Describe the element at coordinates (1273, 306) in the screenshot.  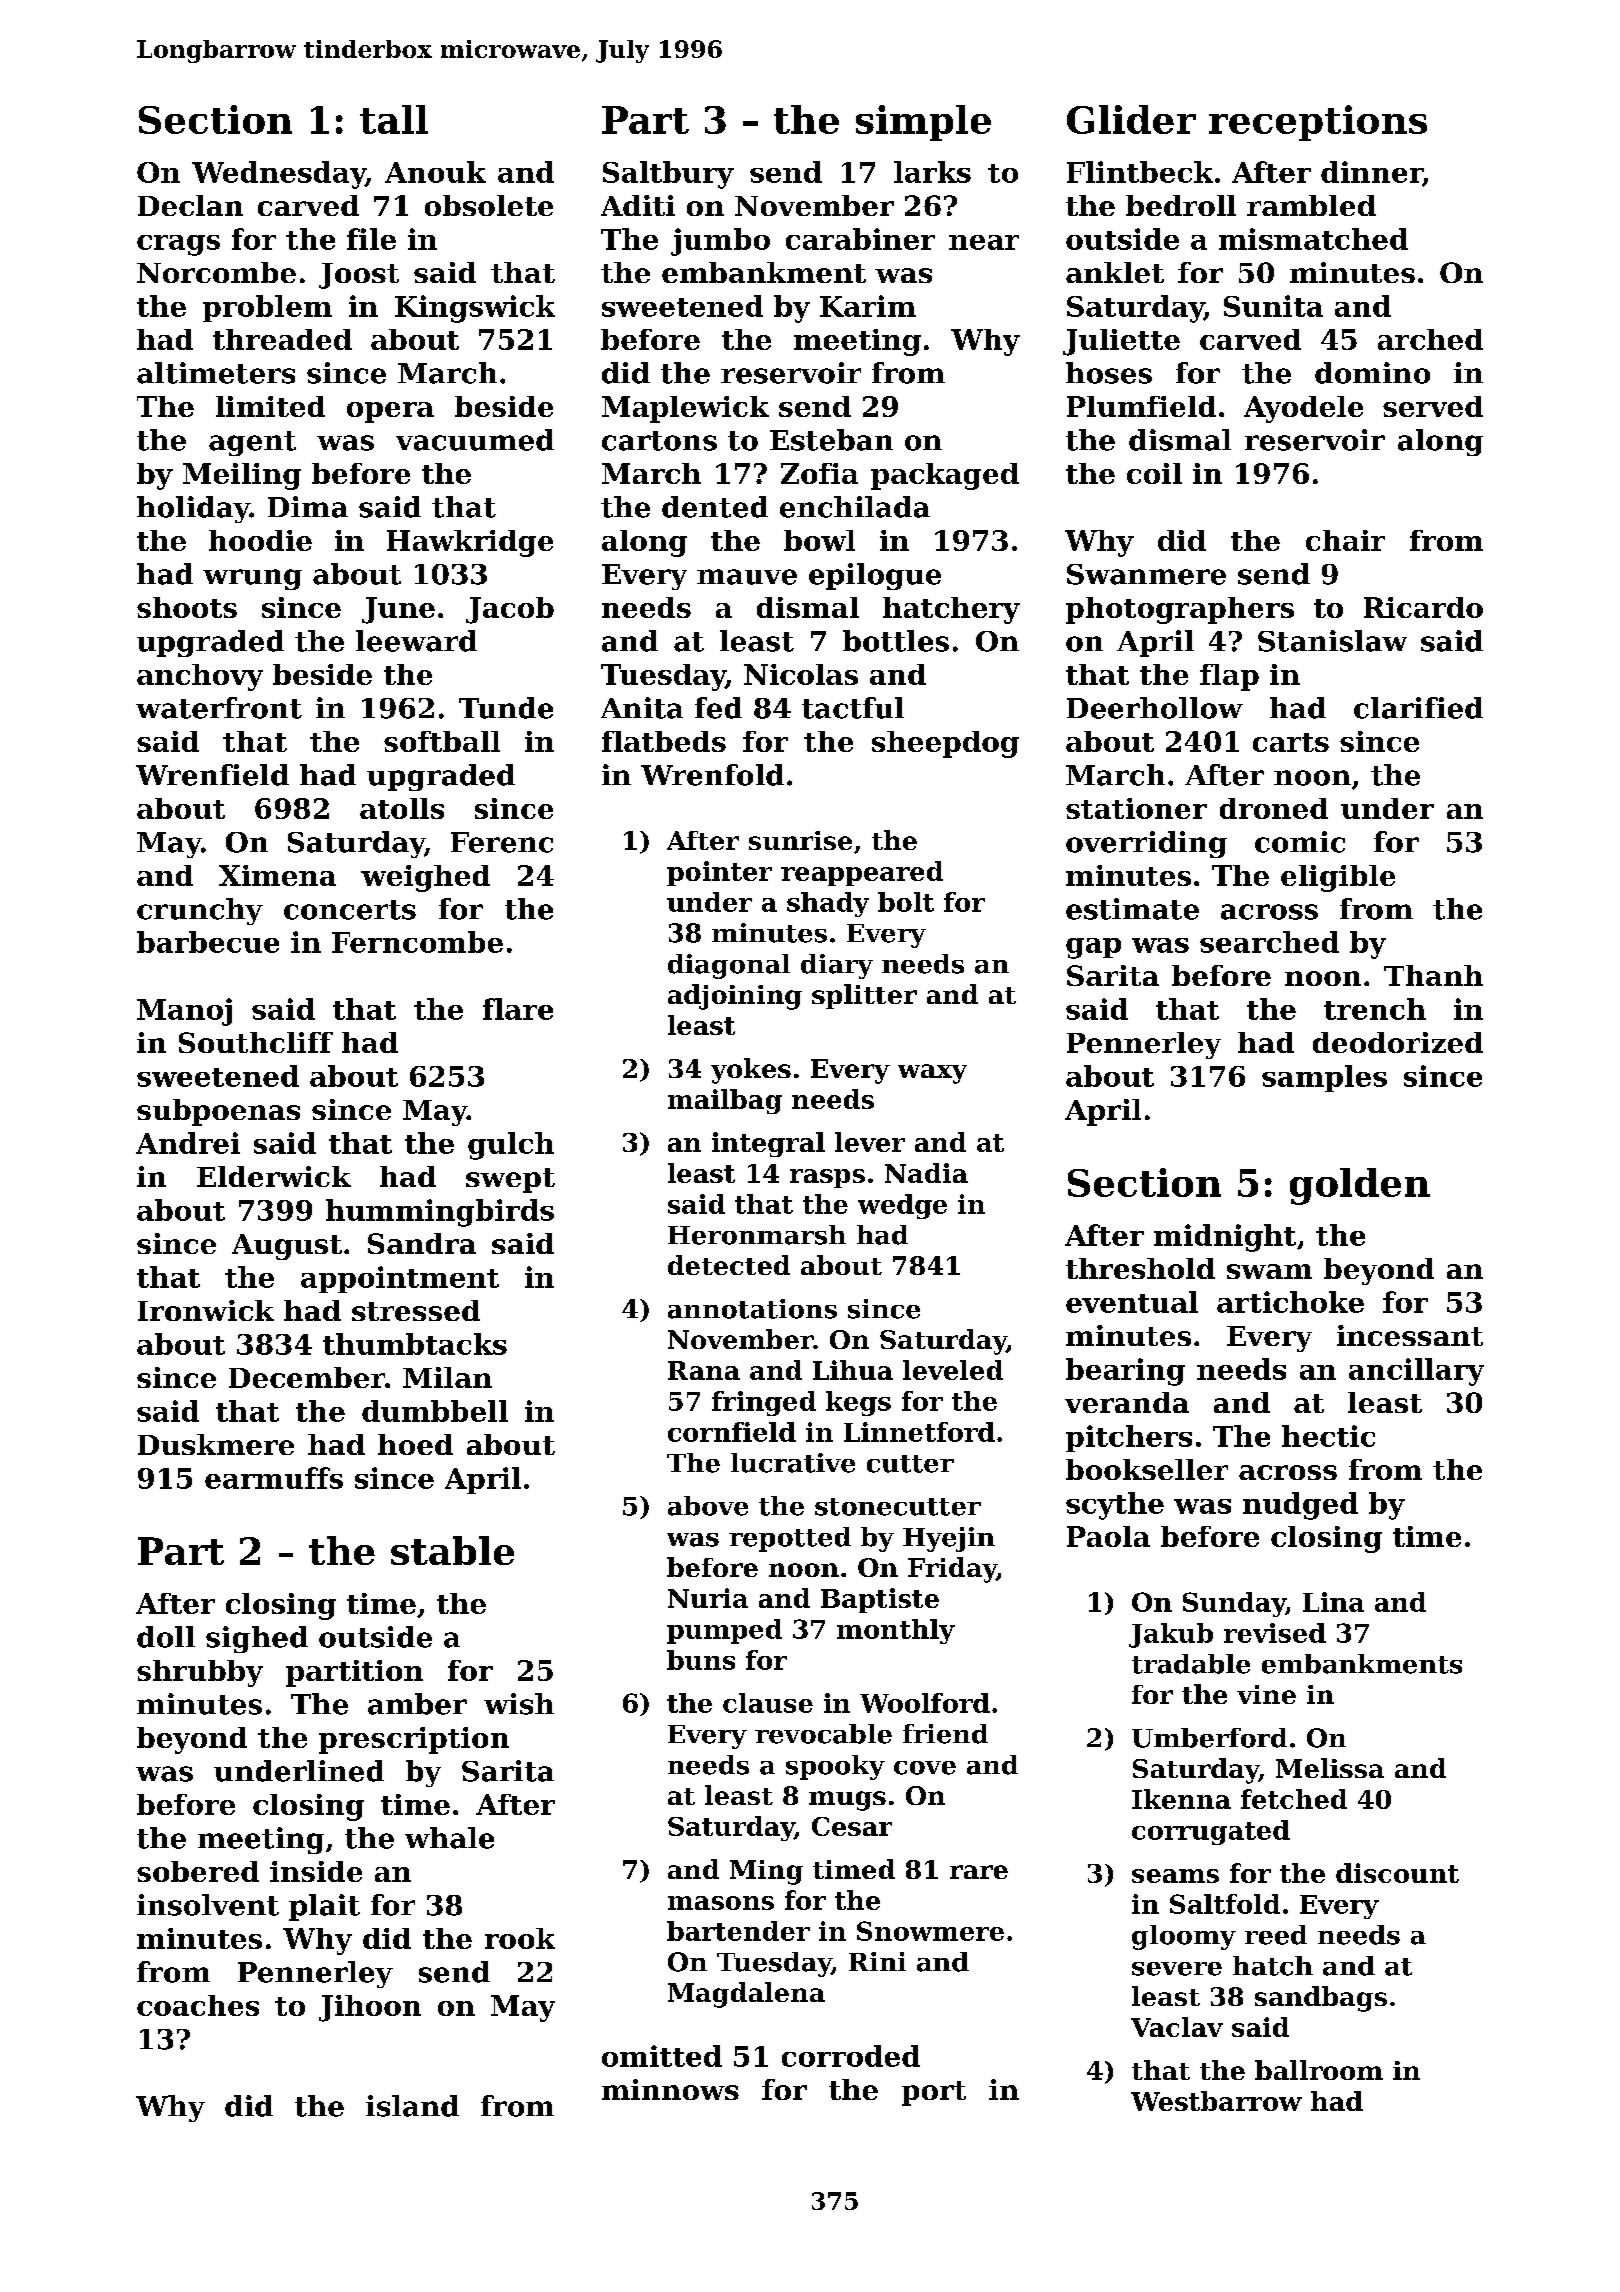
I see `Sunita` at that location.
